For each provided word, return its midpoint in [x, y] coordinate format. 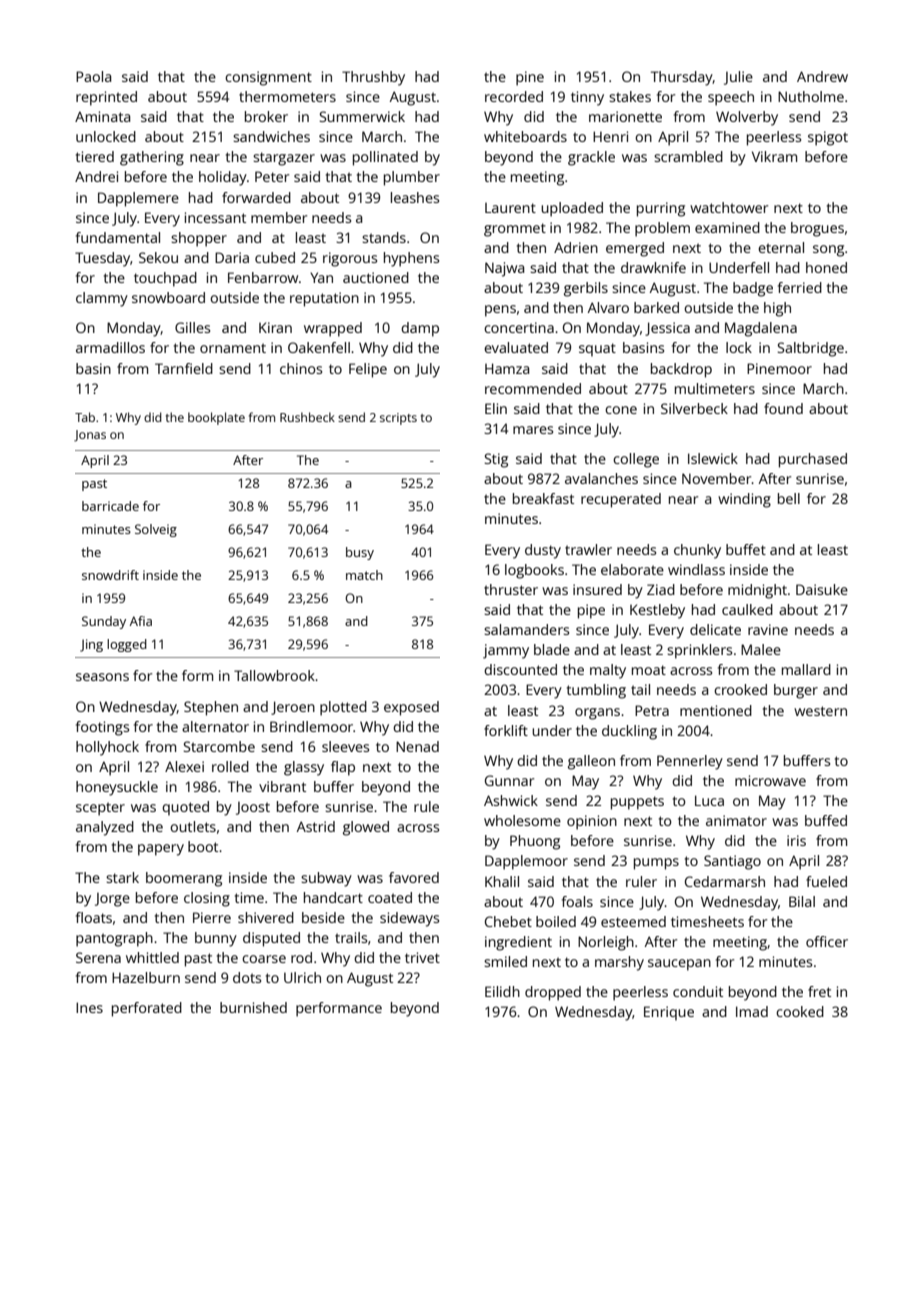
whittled [152, 957]
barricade [110, 506]
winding [744, 500]
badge [753, 289]
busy [360, 553]
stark [122, 877]
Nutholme [811, 96]
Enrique [669, 1013]
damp [420, 329]
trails [351, 937]
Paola [93, 76]
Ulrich [302, 977]
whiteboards [525, 136]
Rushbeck [307, 417]
